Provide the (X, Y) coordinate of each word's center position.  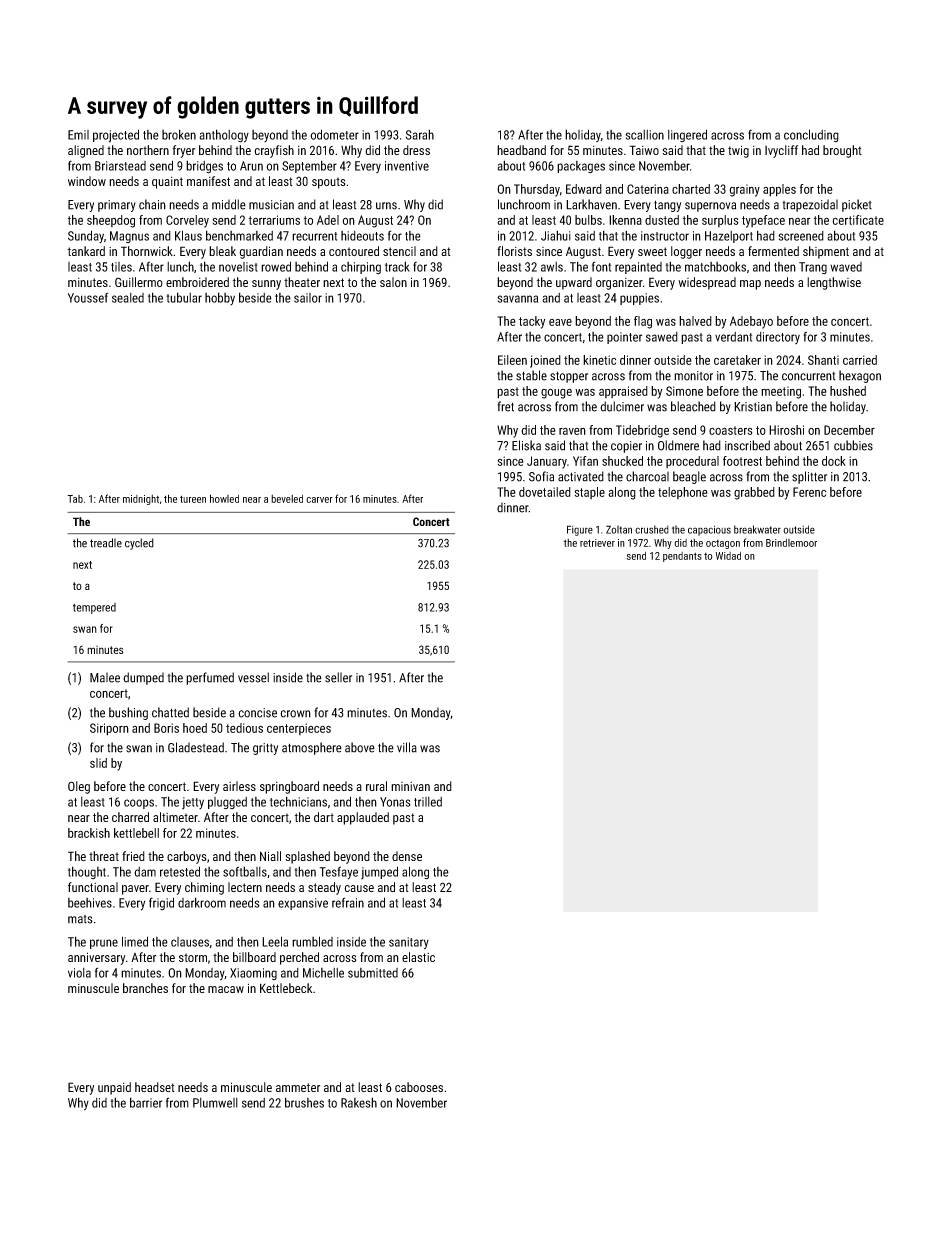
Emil (78, 135)
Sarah (420, 134)
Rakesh (359, 1102)
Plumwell (215, 1103)
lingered (687, 136)
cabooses (419, 1087)
